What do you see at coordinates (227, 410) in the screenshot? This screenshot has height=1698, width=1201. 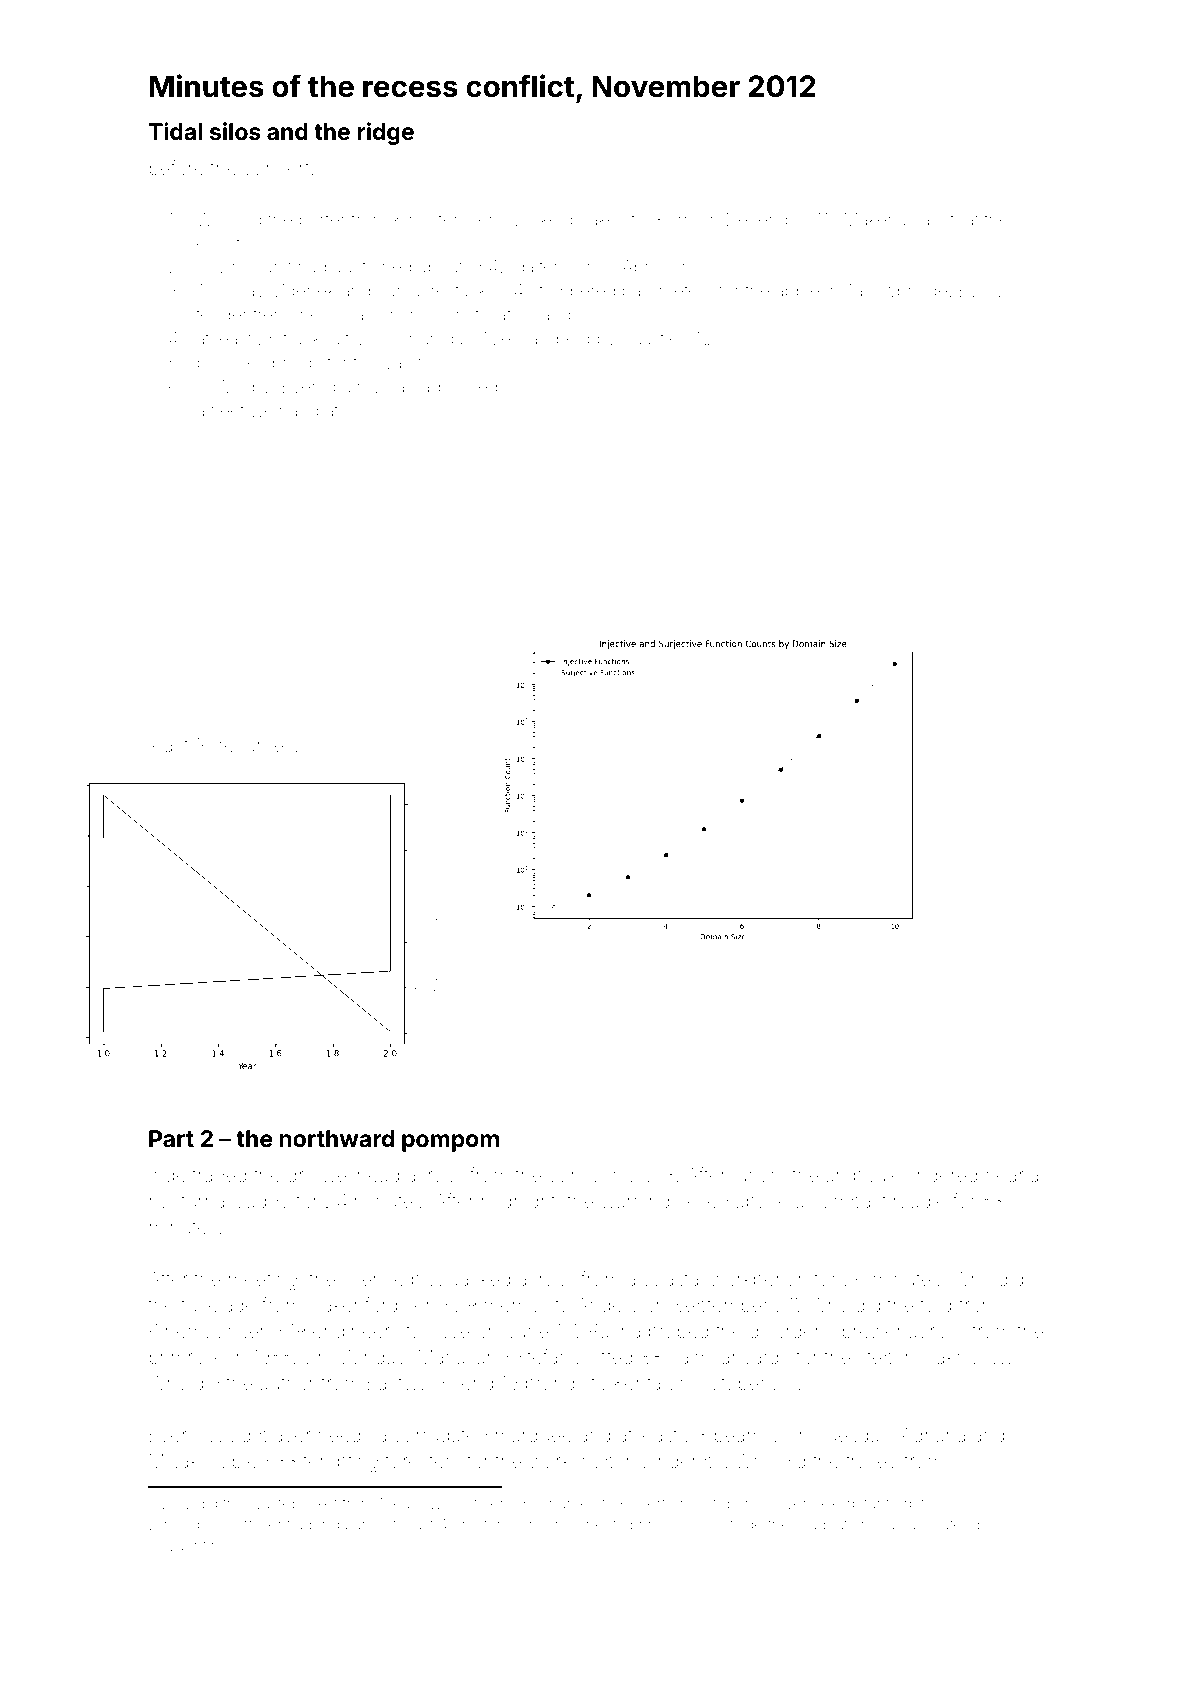 I see `fleet` at bounding box center [227, 410].
